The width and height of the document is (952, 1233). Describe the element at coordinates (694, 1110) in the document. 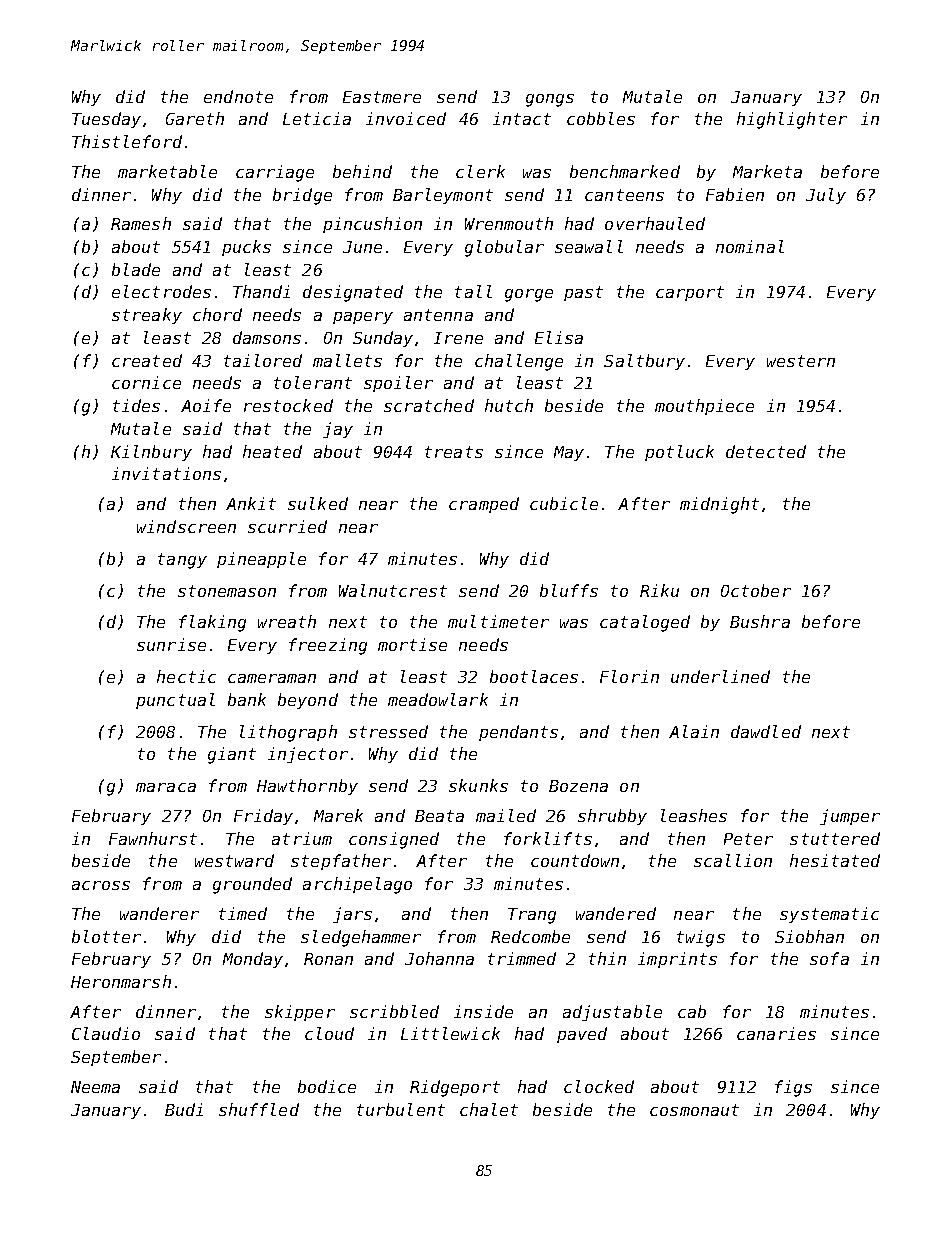

I see `cosmonaut` at that location.
